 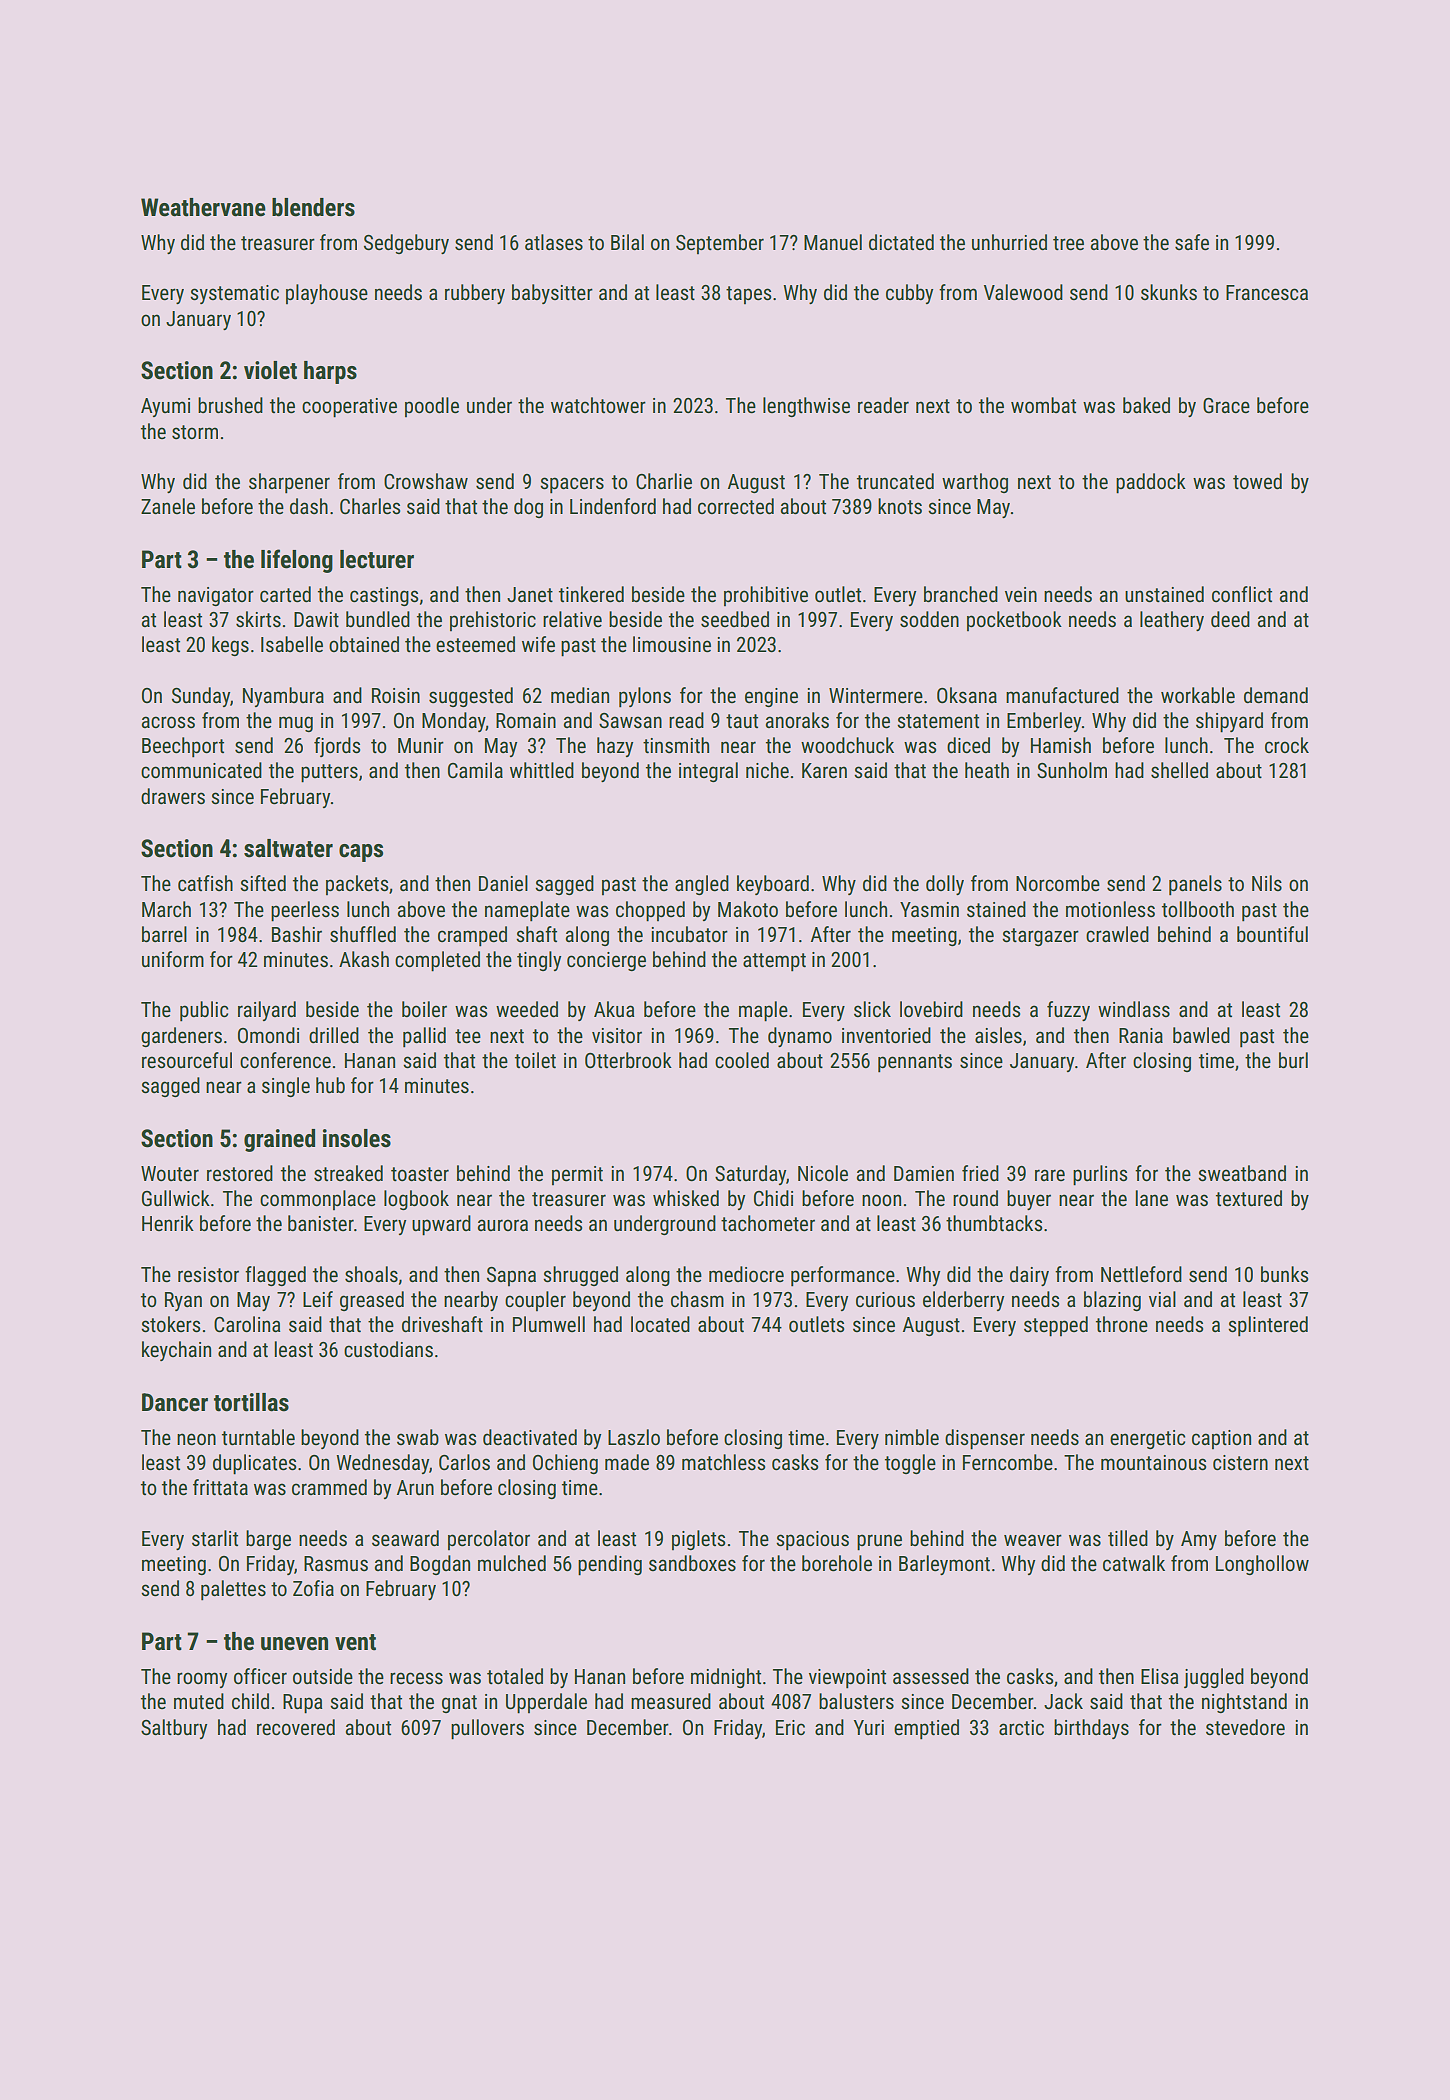 What do you see at coordinates (313, 207) in the page?
I see `blenders` at bounding box center [313, 207].
